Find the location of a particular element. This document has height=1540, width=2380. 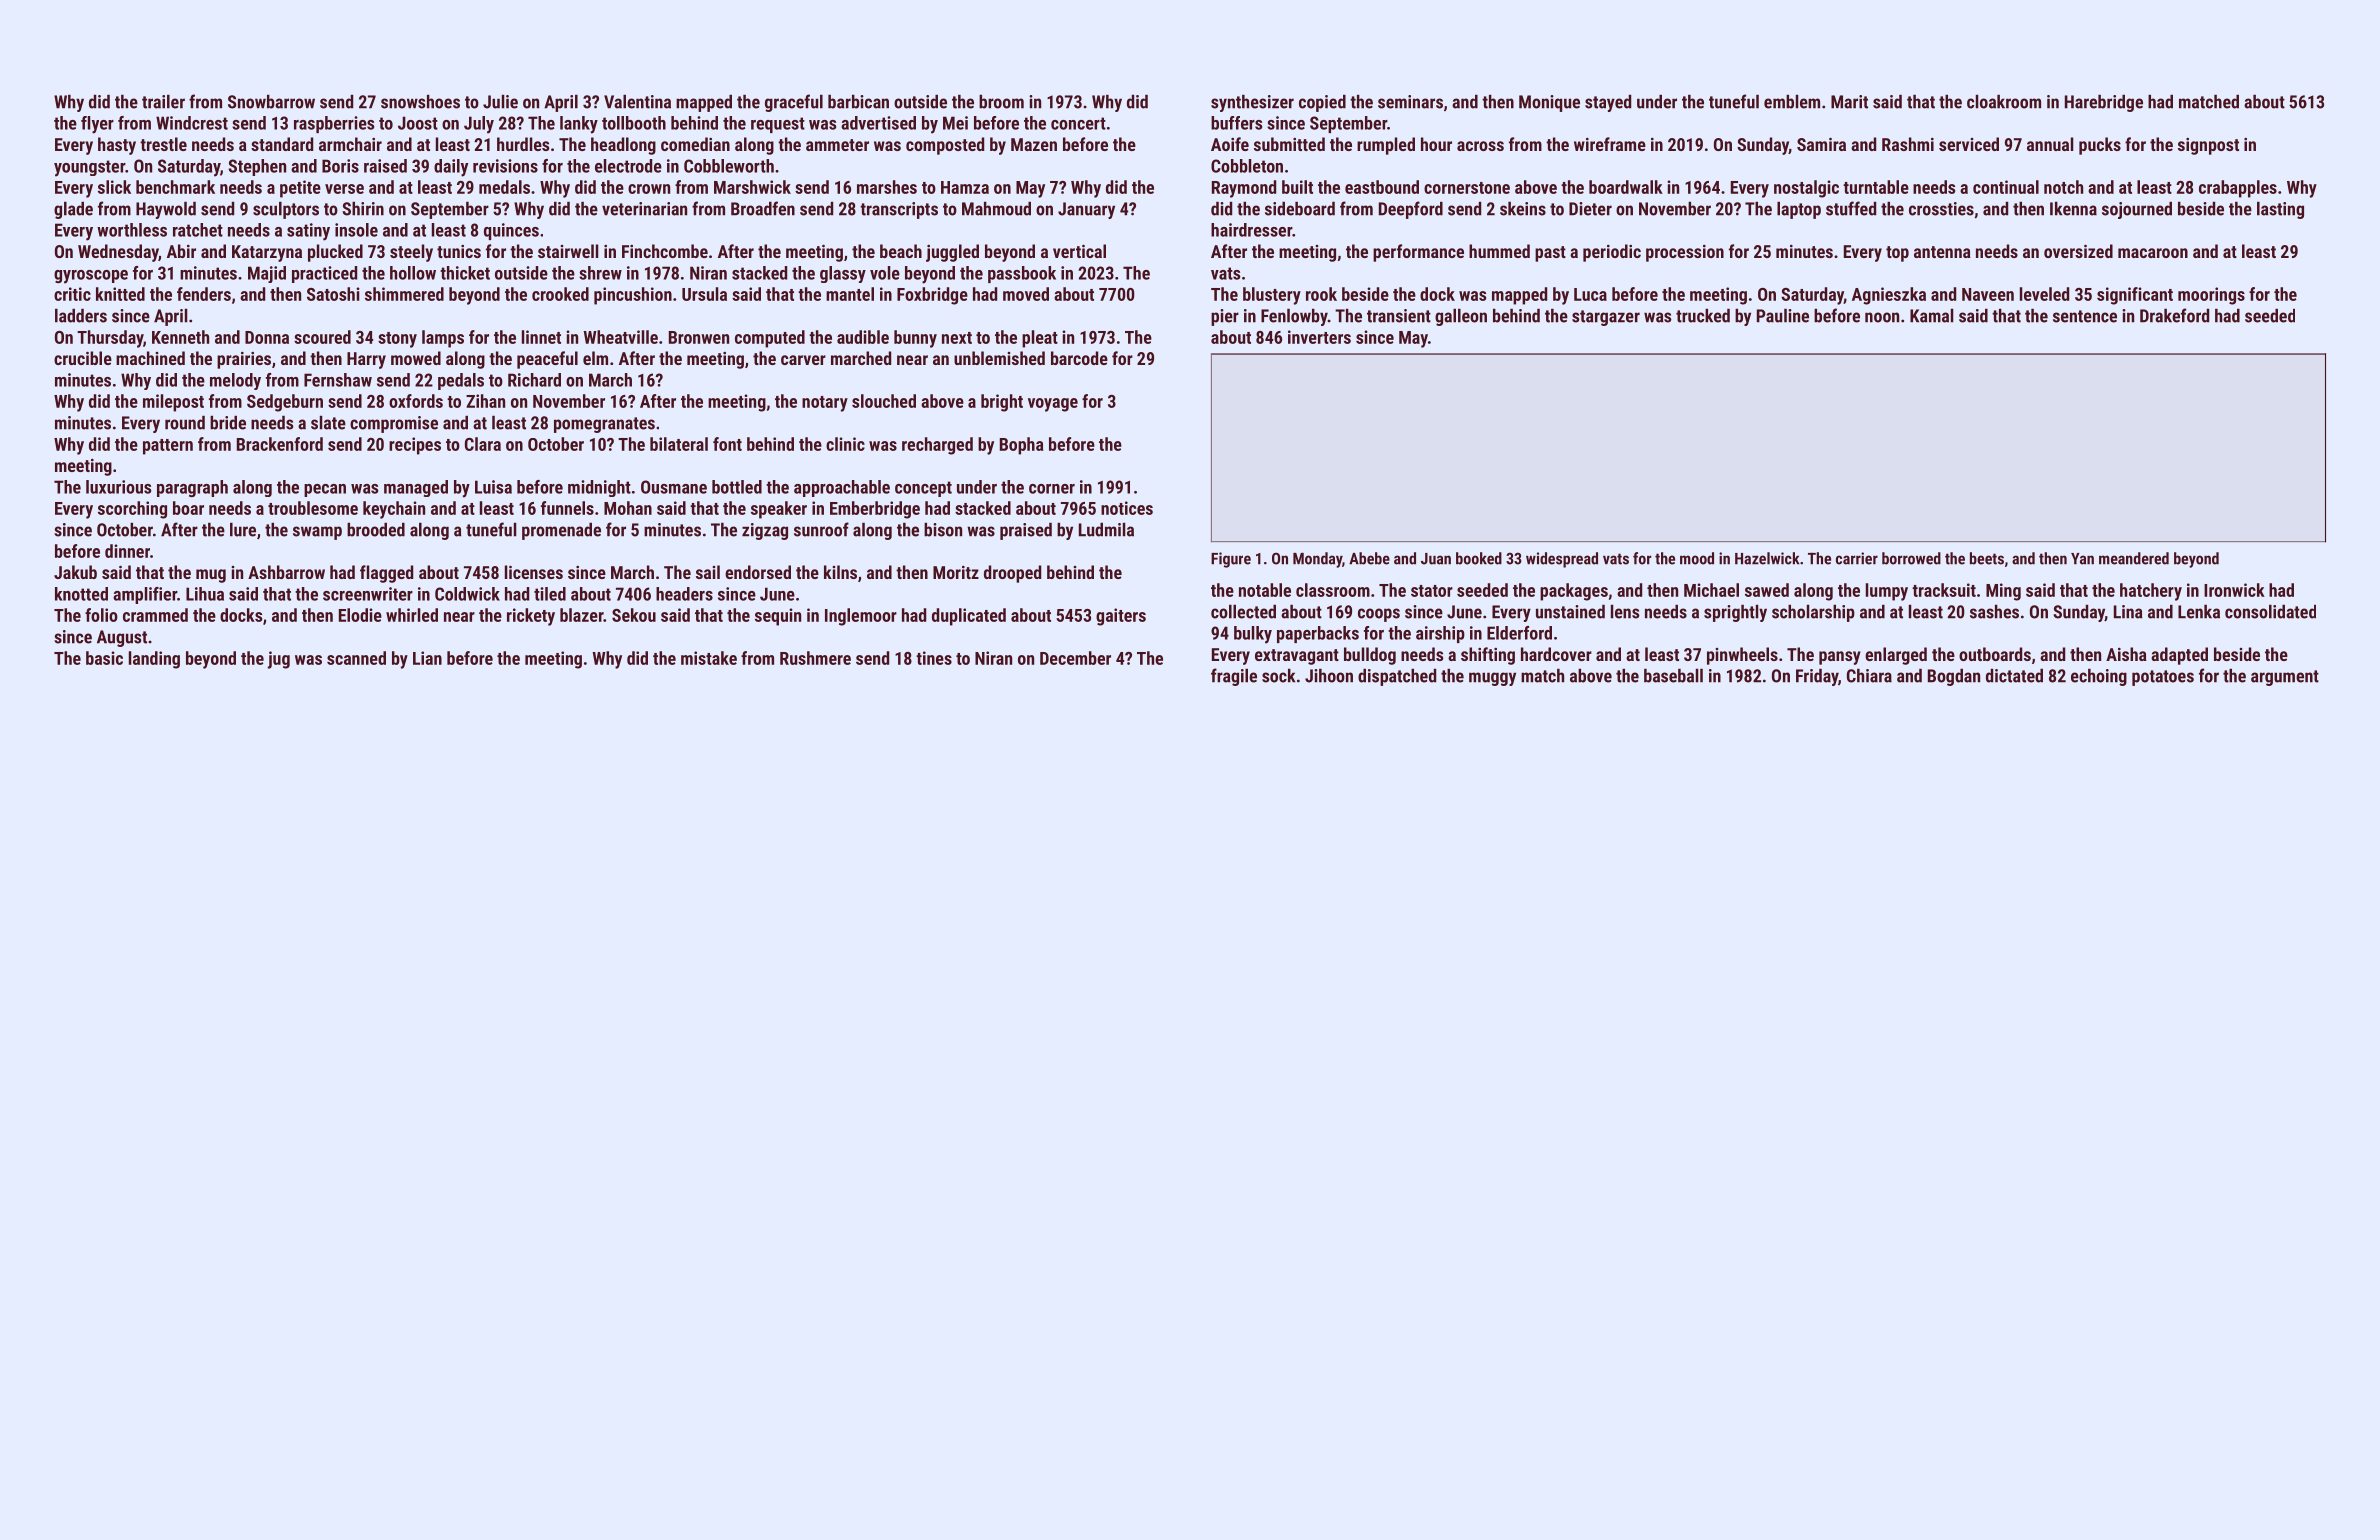

hurdles is located at coordinates (523, 144).
